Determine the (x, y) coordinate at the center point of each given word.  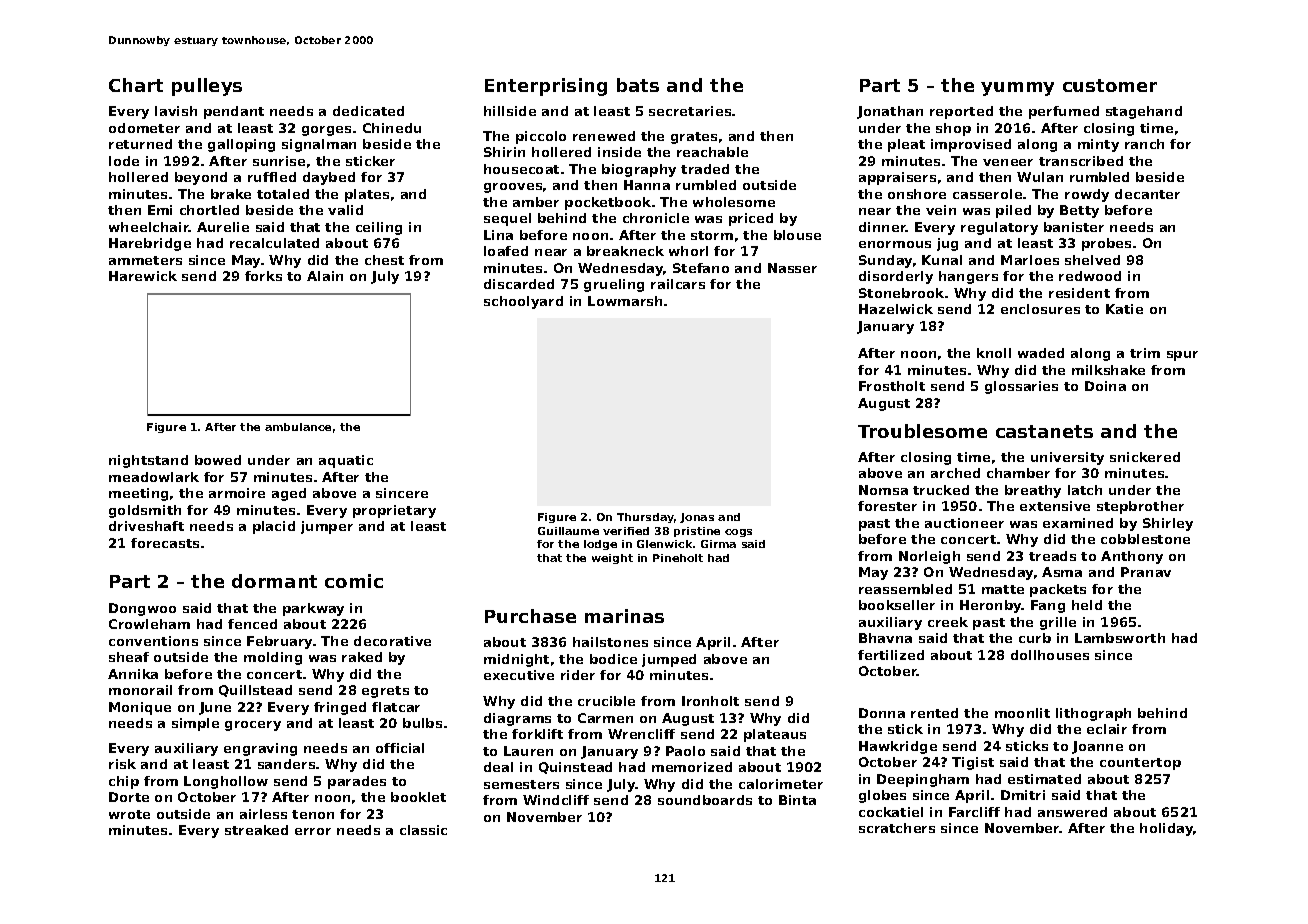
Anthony (1132, 557)
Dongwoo (142, 609)
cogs (738, 533)
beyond (201, 178)
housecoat (521, 169)
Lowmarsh (625, 301)
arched (955, 473)
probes (1106, 244)
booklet (418, 797)
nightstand (148, 461)
